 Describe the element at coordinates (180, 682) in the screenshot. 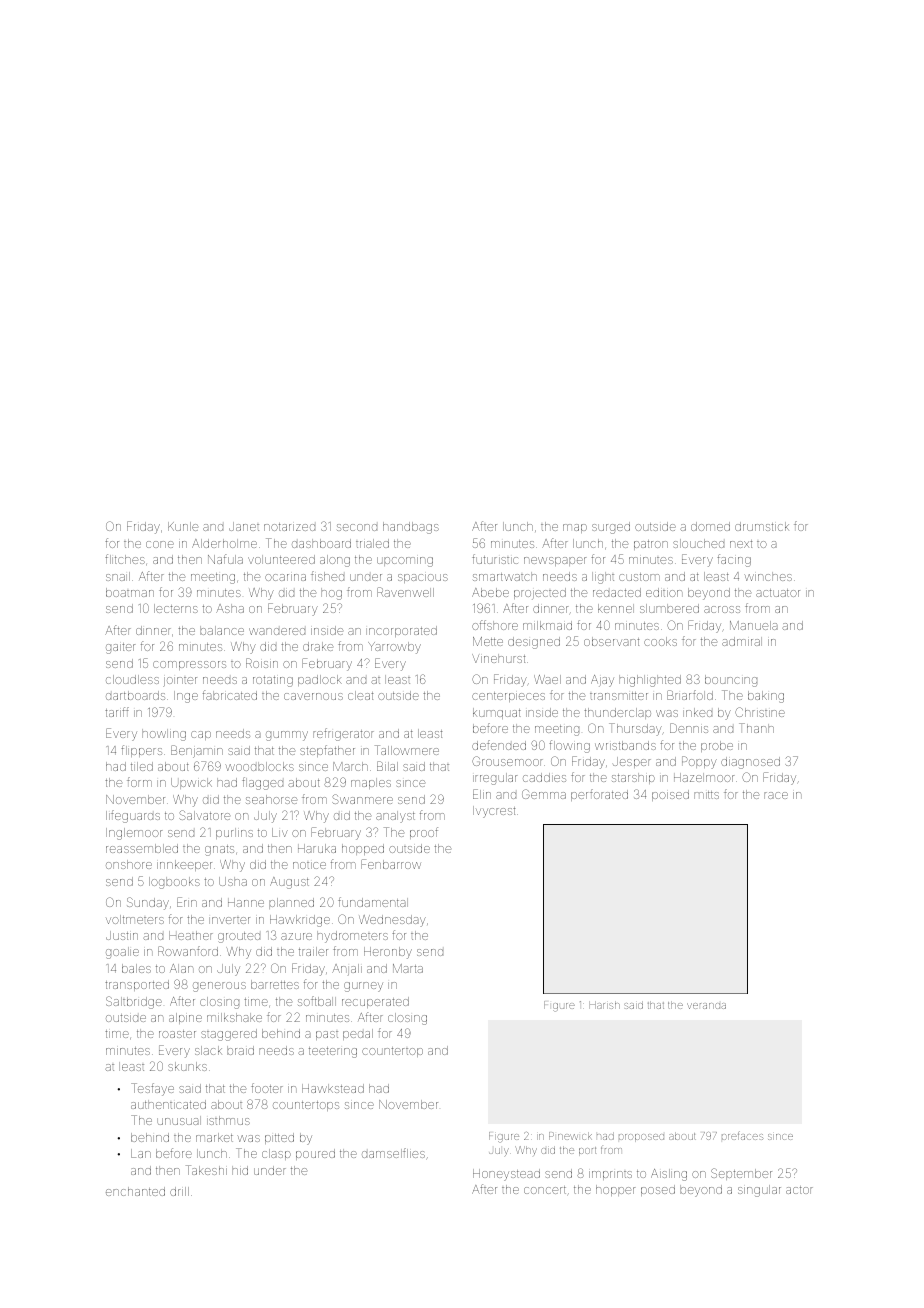

I see `jointer` at that location.
